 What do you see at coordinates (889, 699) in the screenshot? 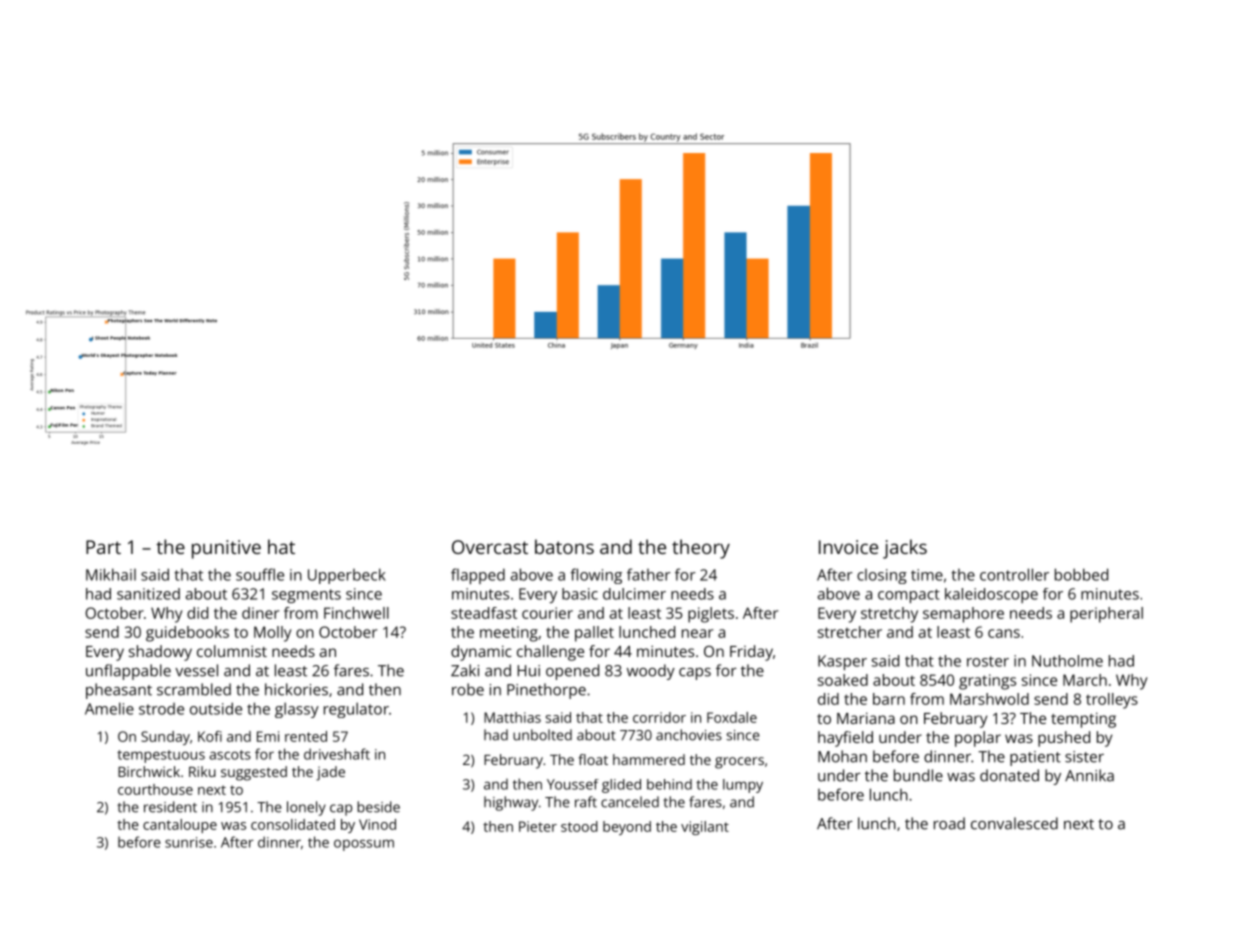
I see `barn` at bounding box center [889, 699].
